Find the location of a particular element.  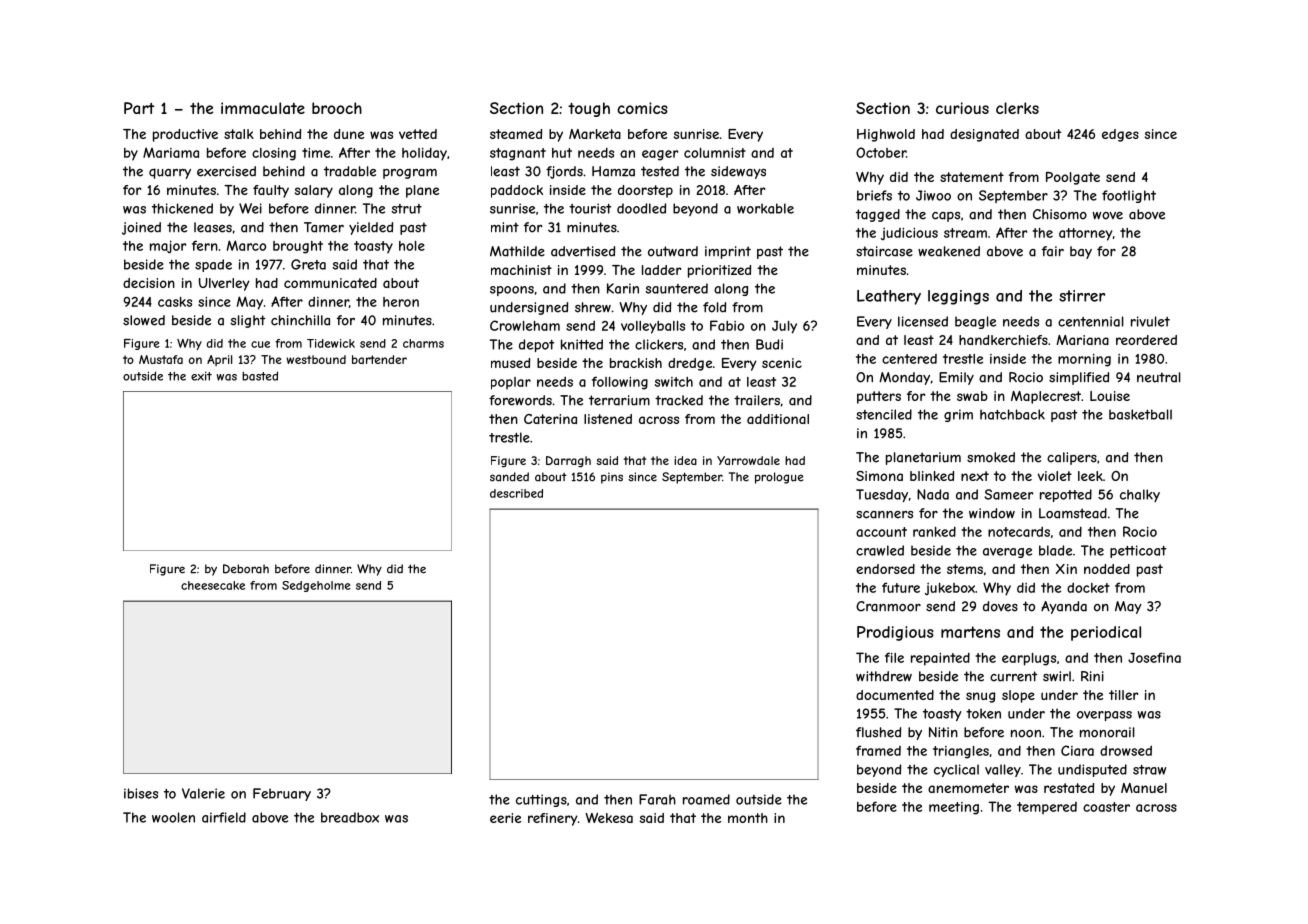

curious is located at coordinates (962, 108).
